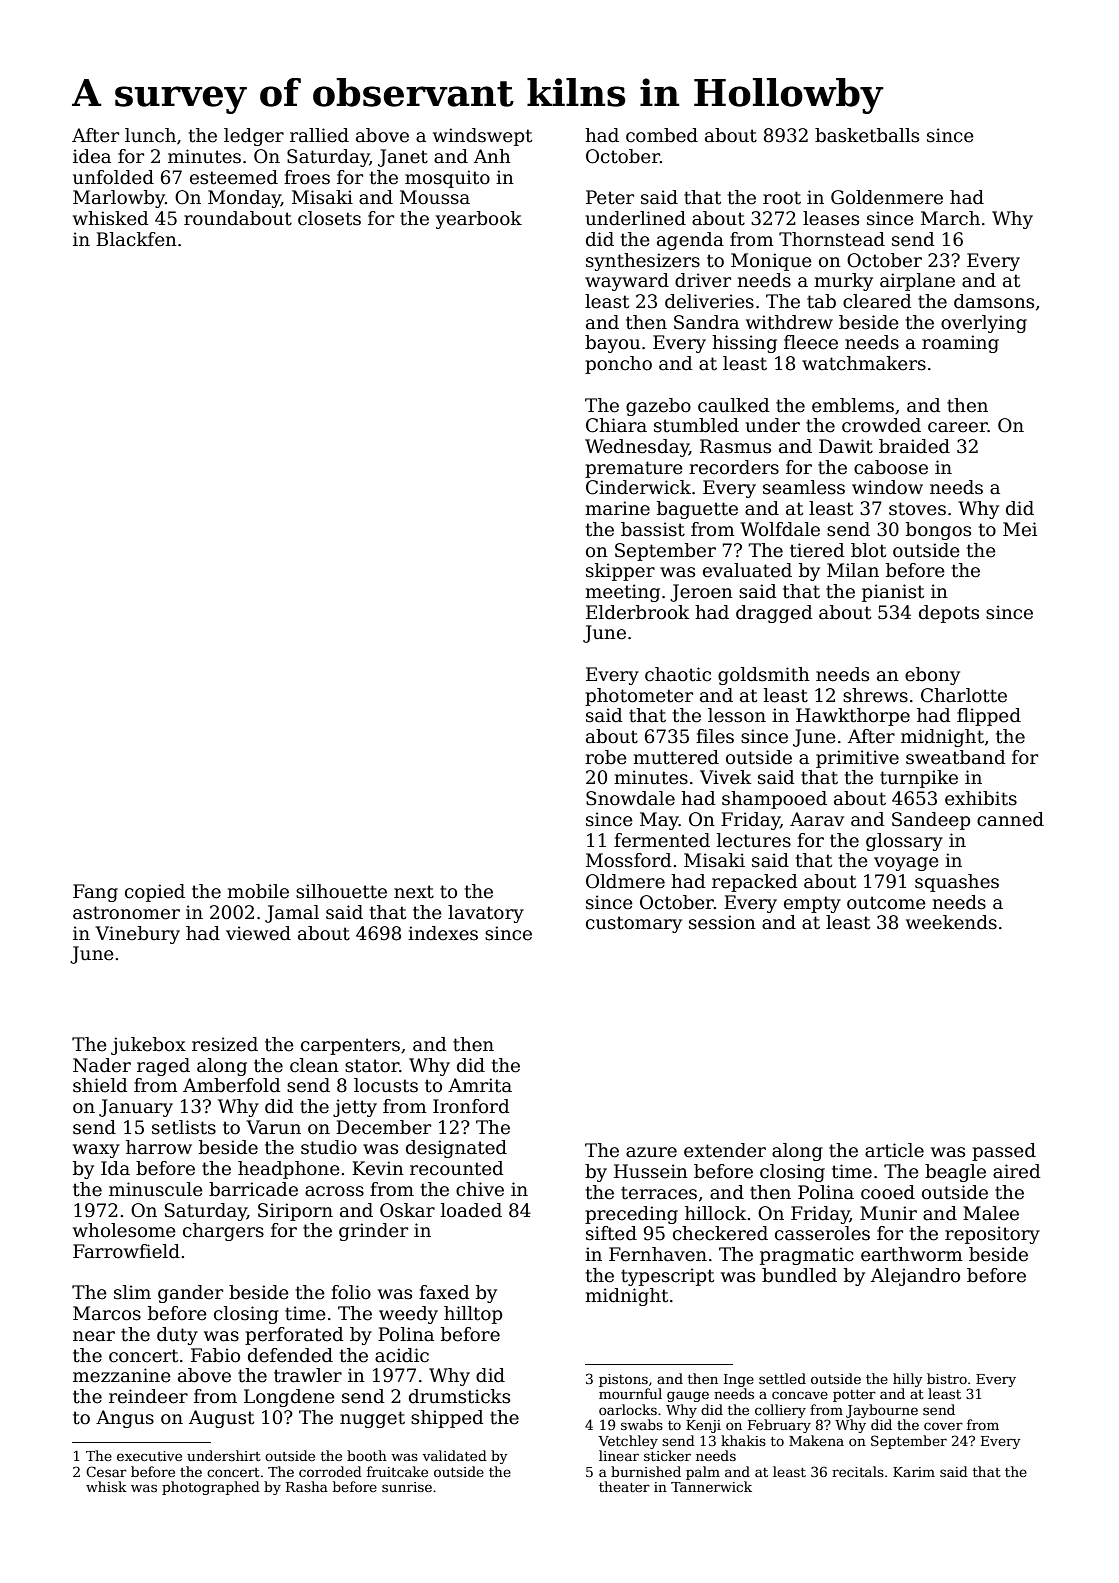 The width and height of the image is (1119, 1583). Describe the element at coordinates (618, 365) in the image. I see `poncho` at that location.
